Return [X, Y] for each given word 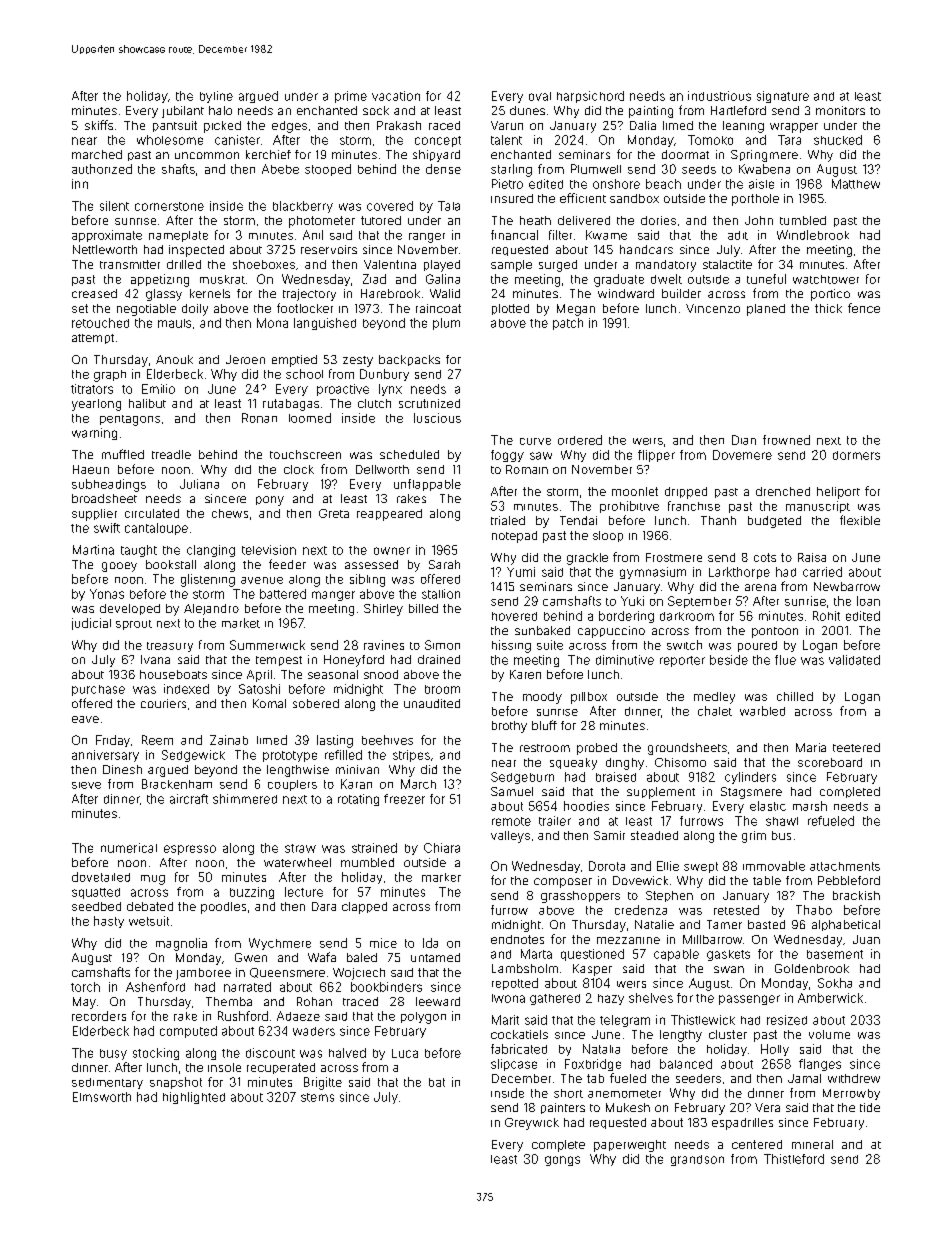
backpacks [409, 360]
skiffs [99, 125]
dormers [856, 455]
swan [729, 969]
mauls [174, 323]
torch [85, 987]
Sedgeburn [522, 778]
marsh [810, 806]
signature [783, 97]
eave [85, 719]
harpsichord [590, 97]
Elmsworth [102, 1097]
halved [347, 1053]
